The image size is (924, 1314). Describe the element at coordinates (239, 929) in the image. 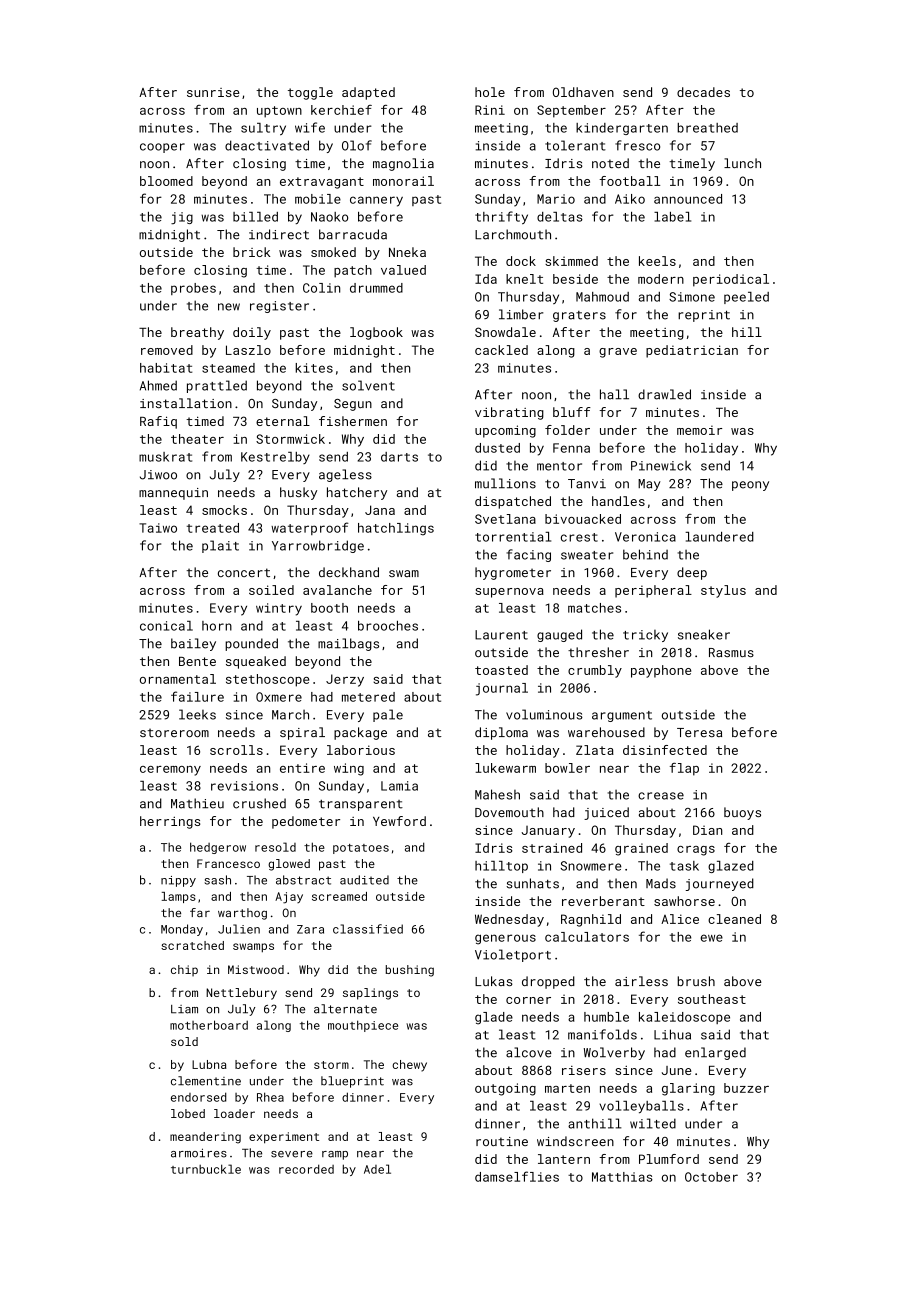

I see `Julien` at that location.
